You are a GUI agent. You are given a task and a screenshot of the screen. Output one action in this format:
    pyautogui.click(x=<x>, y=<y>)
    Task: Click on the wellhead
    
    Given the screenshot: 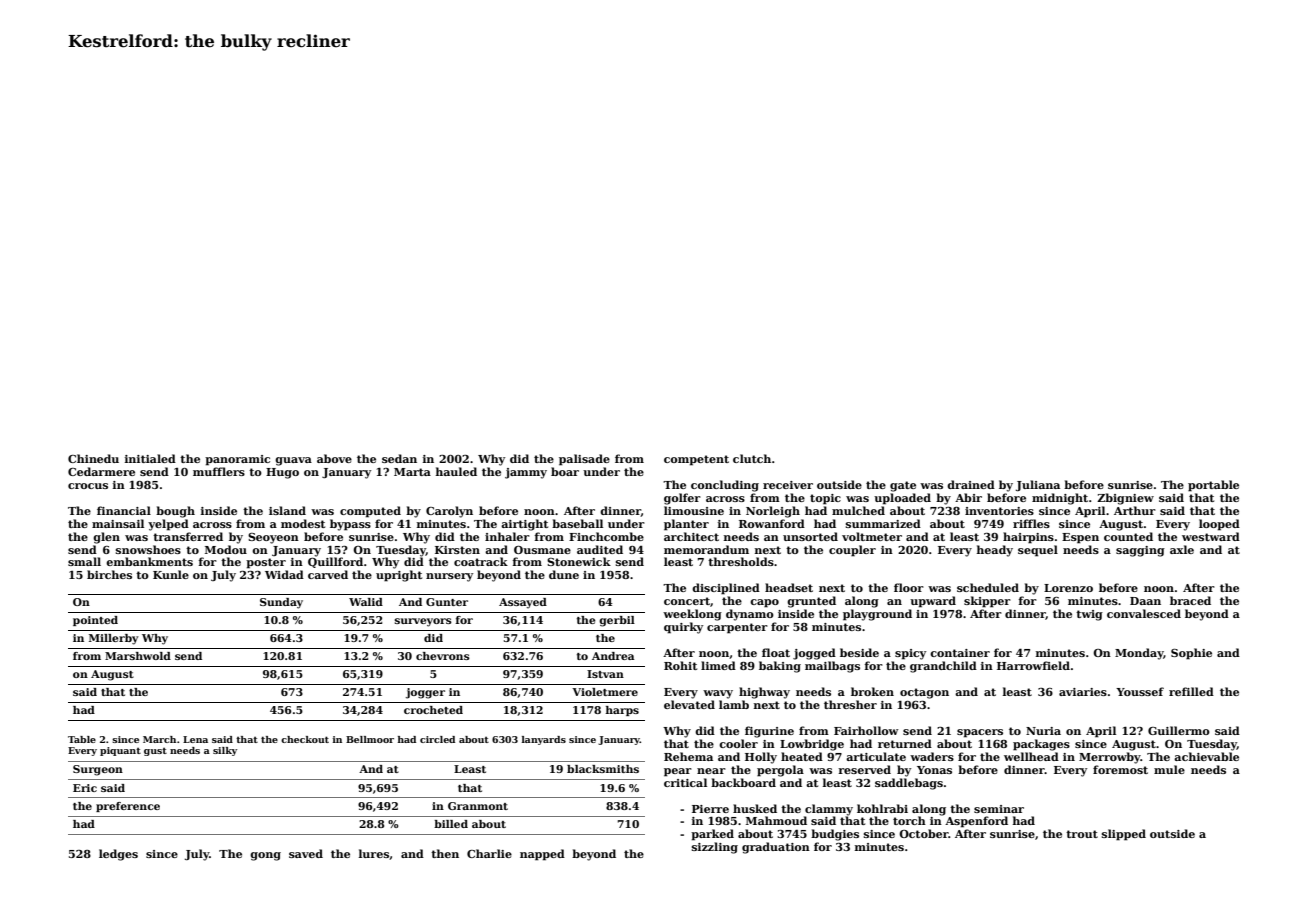 What is the action you would take?
    pyautogui.click(x=1031, y=756)
